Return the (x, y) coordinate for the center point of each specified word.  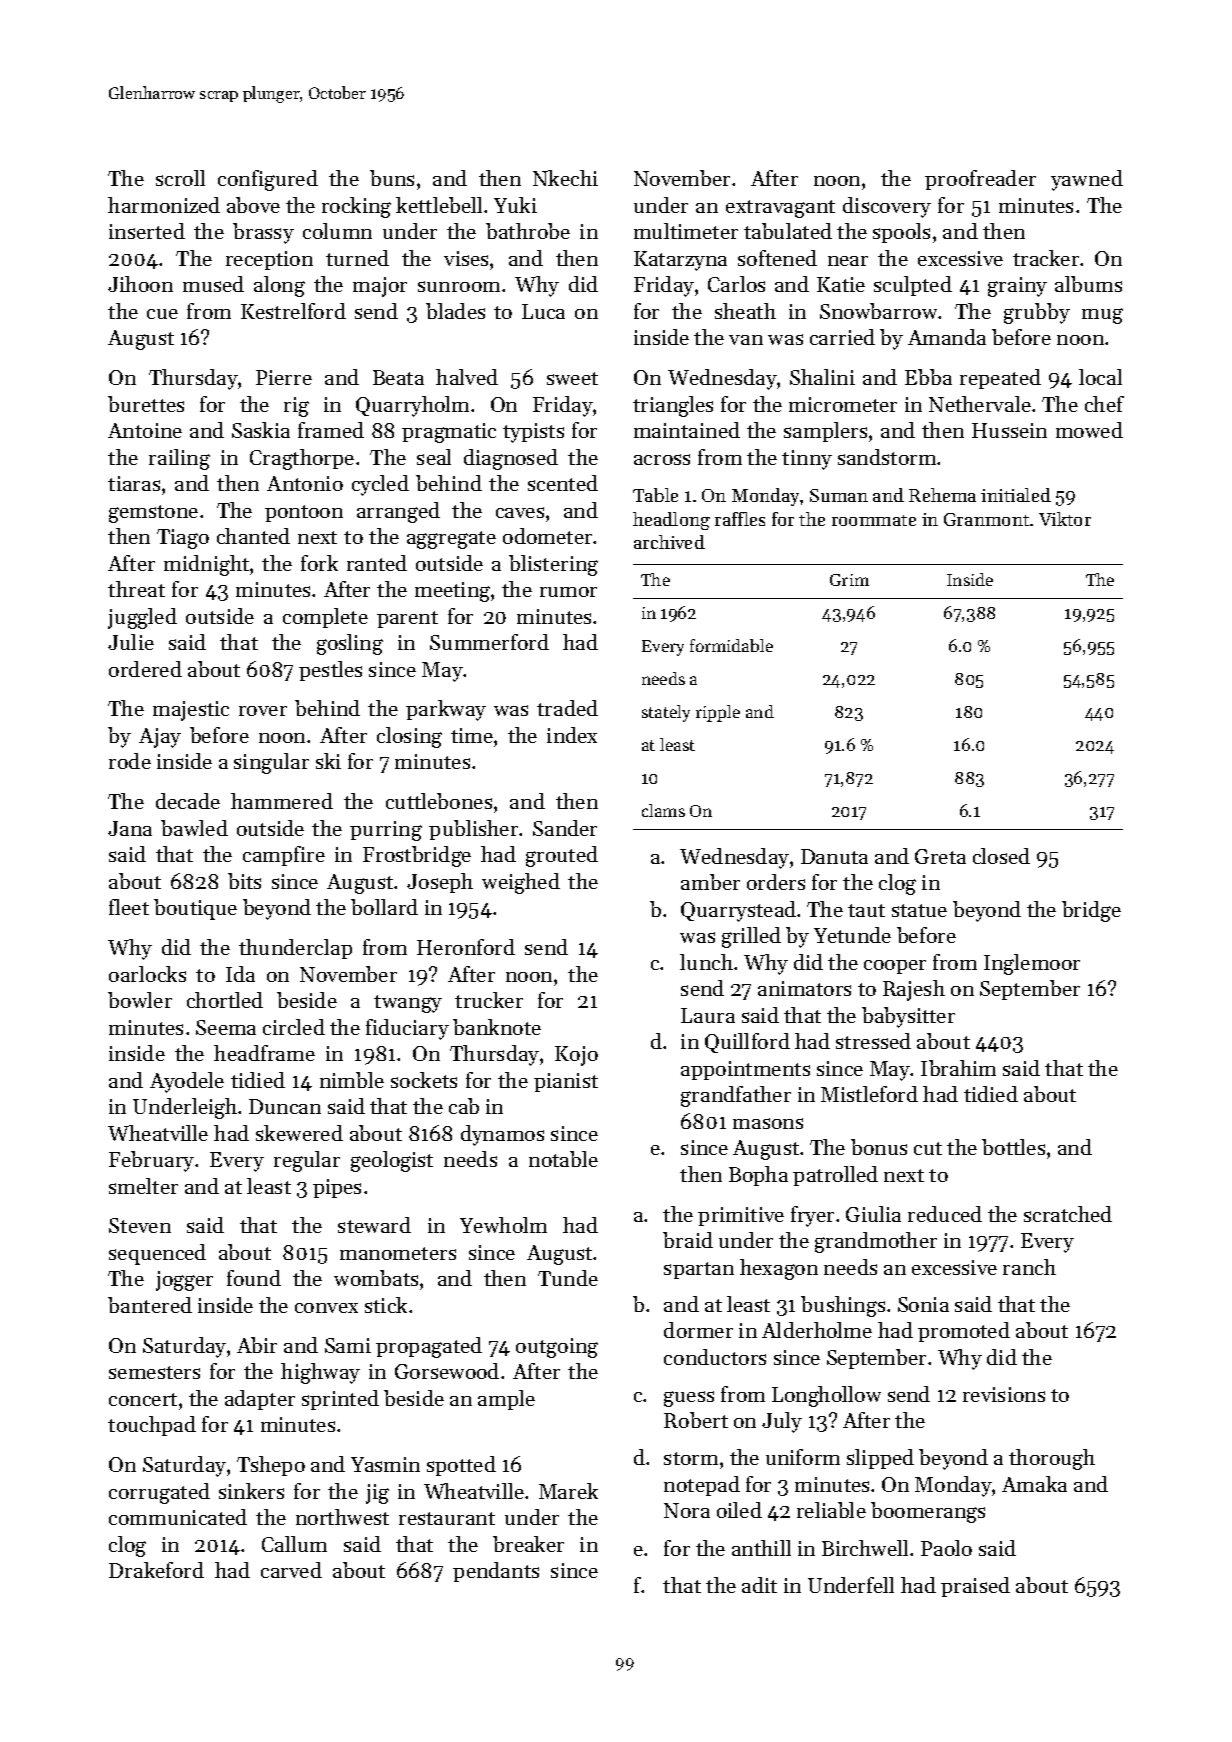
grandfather (736, 1096)
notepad (702, 1486)
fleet (129, 907)
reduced (945, 1214)
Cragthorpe (302, 459)
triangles (673, 406)
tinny (807, 460)
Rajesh (914, 990)
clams (663, 810)
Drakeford (156, 1570)
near (848, 261)
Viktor (1065, 519)
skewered (299, 1133)
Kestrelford (293, 311)
